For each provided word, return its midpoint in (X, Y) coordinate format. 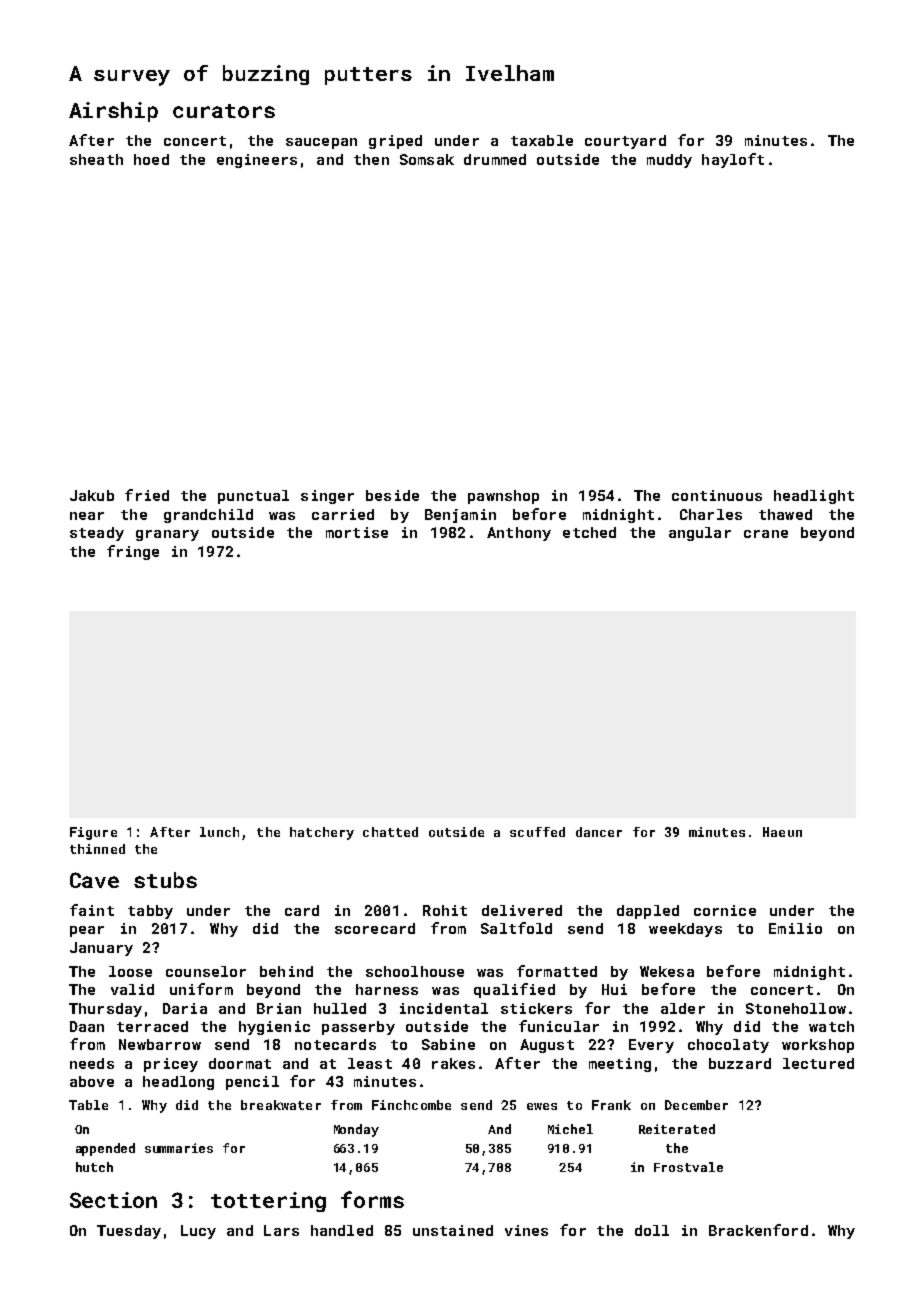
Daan (87, 1026)
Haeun (782, 832)
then (371, 159)
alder (683, 1008)
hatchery (322, 833)
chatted (390, 832)
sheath (96, 159)
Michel (570, 1129)
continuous (717, 495)
